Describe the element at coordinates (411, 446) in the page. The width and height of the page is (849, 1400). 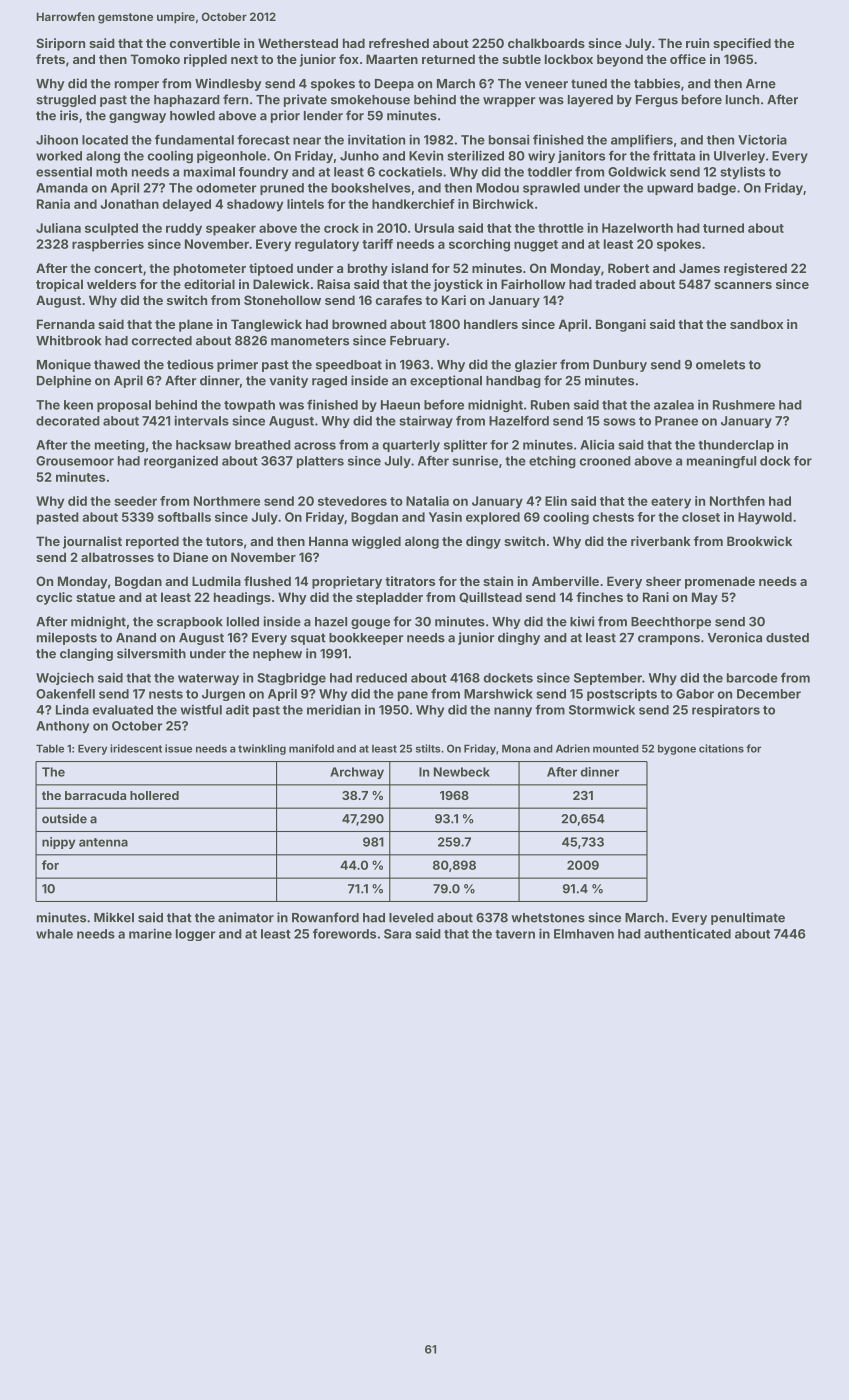
I see `quarterly` at that location.
